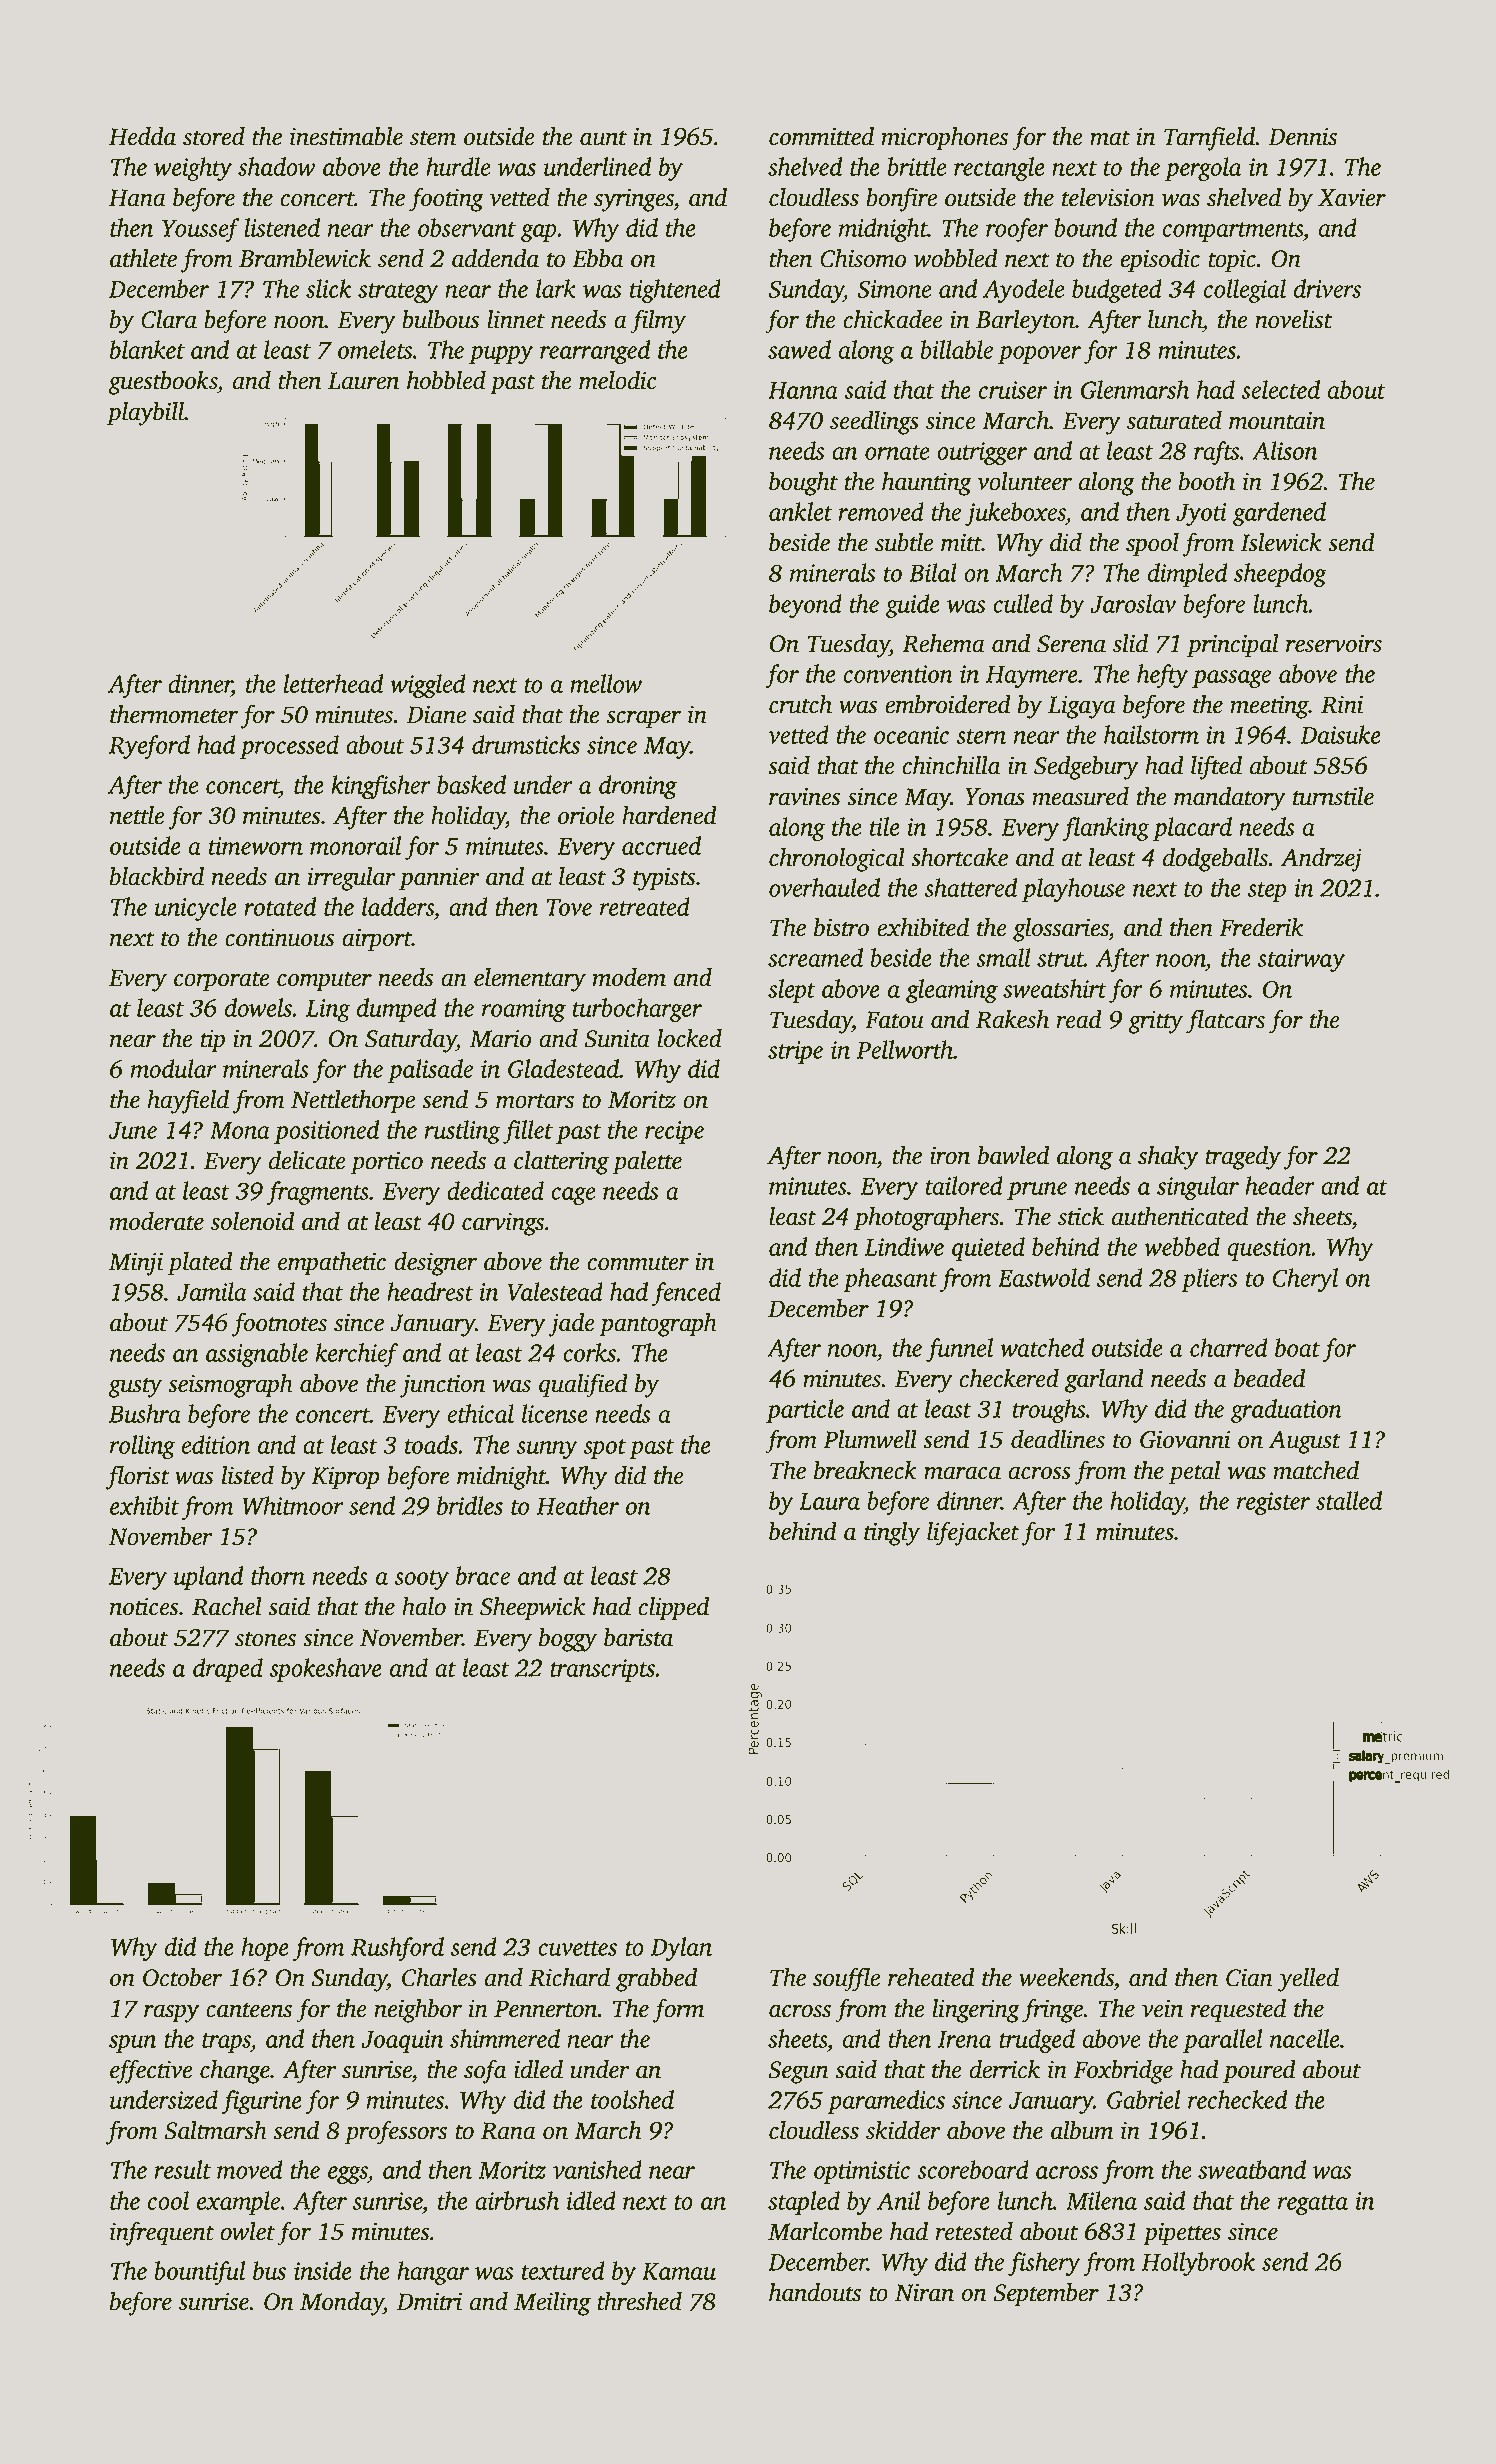 This page has width=1496, height=2464. I want to click on boat, so click(1297, 1347).
